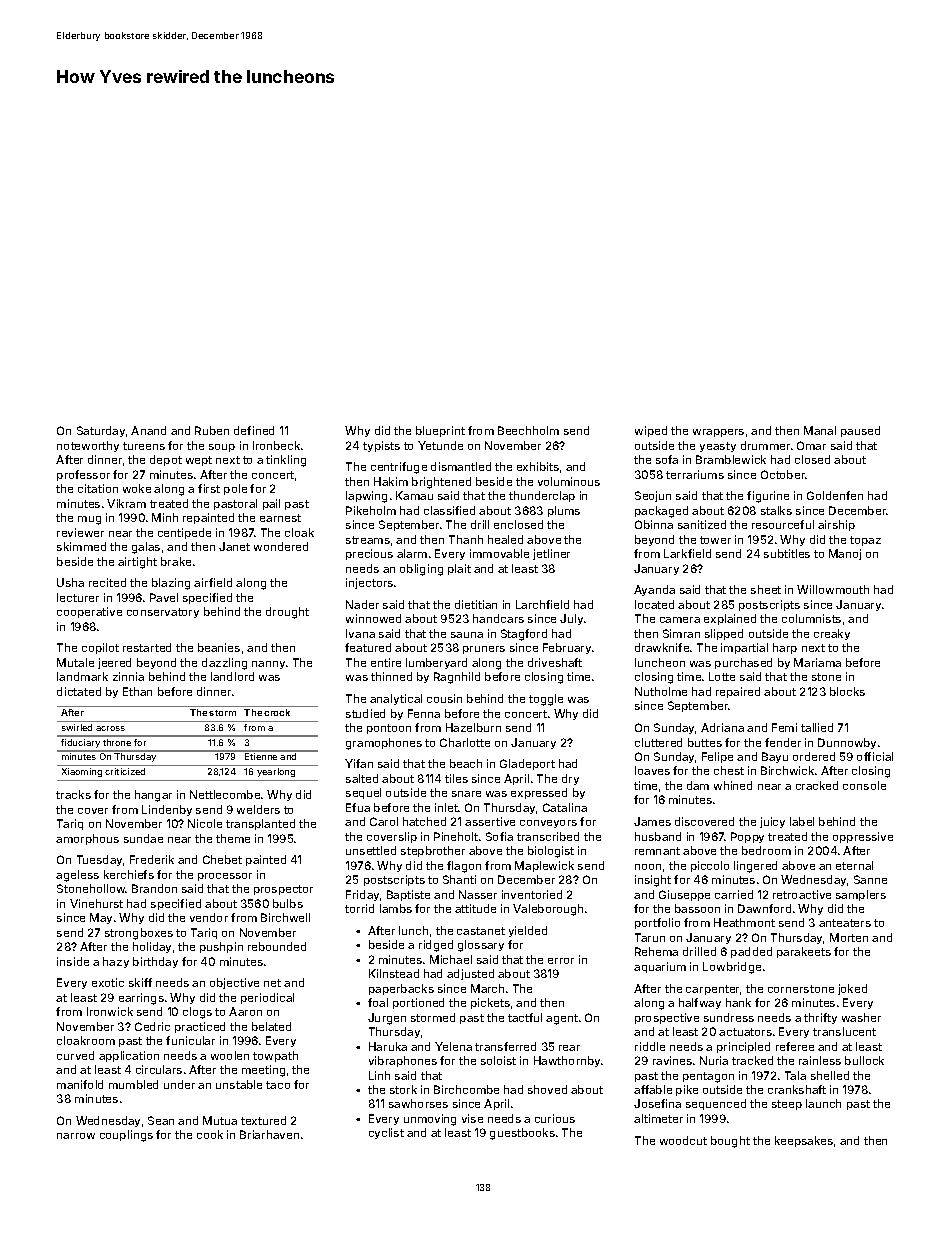 The height and width of the screenshot is (1233, 952). I want to click on Yelena, so click(453, 1046).
